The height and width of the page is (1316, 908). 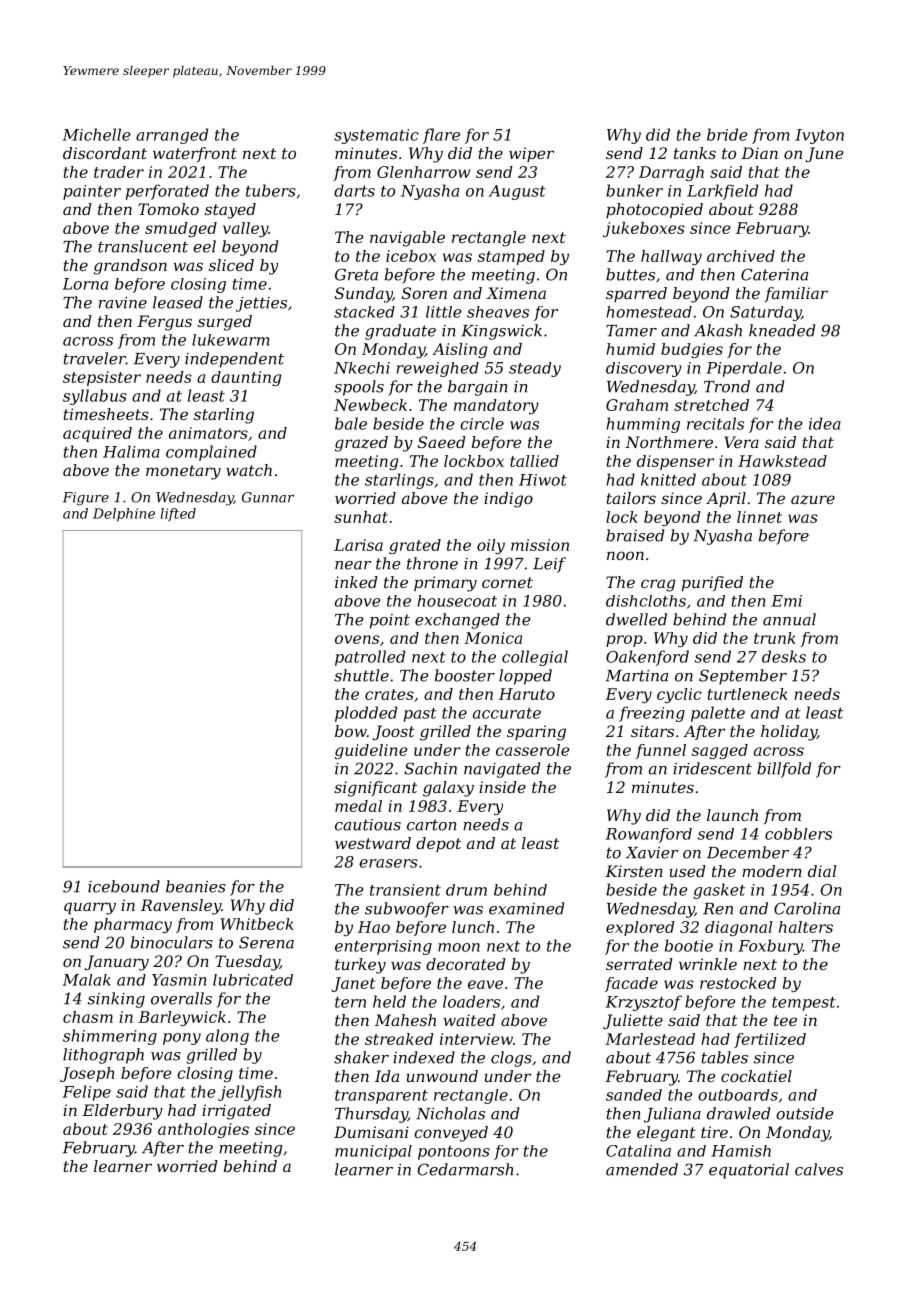 I want to click on transient, so click(x=405, y=890).
